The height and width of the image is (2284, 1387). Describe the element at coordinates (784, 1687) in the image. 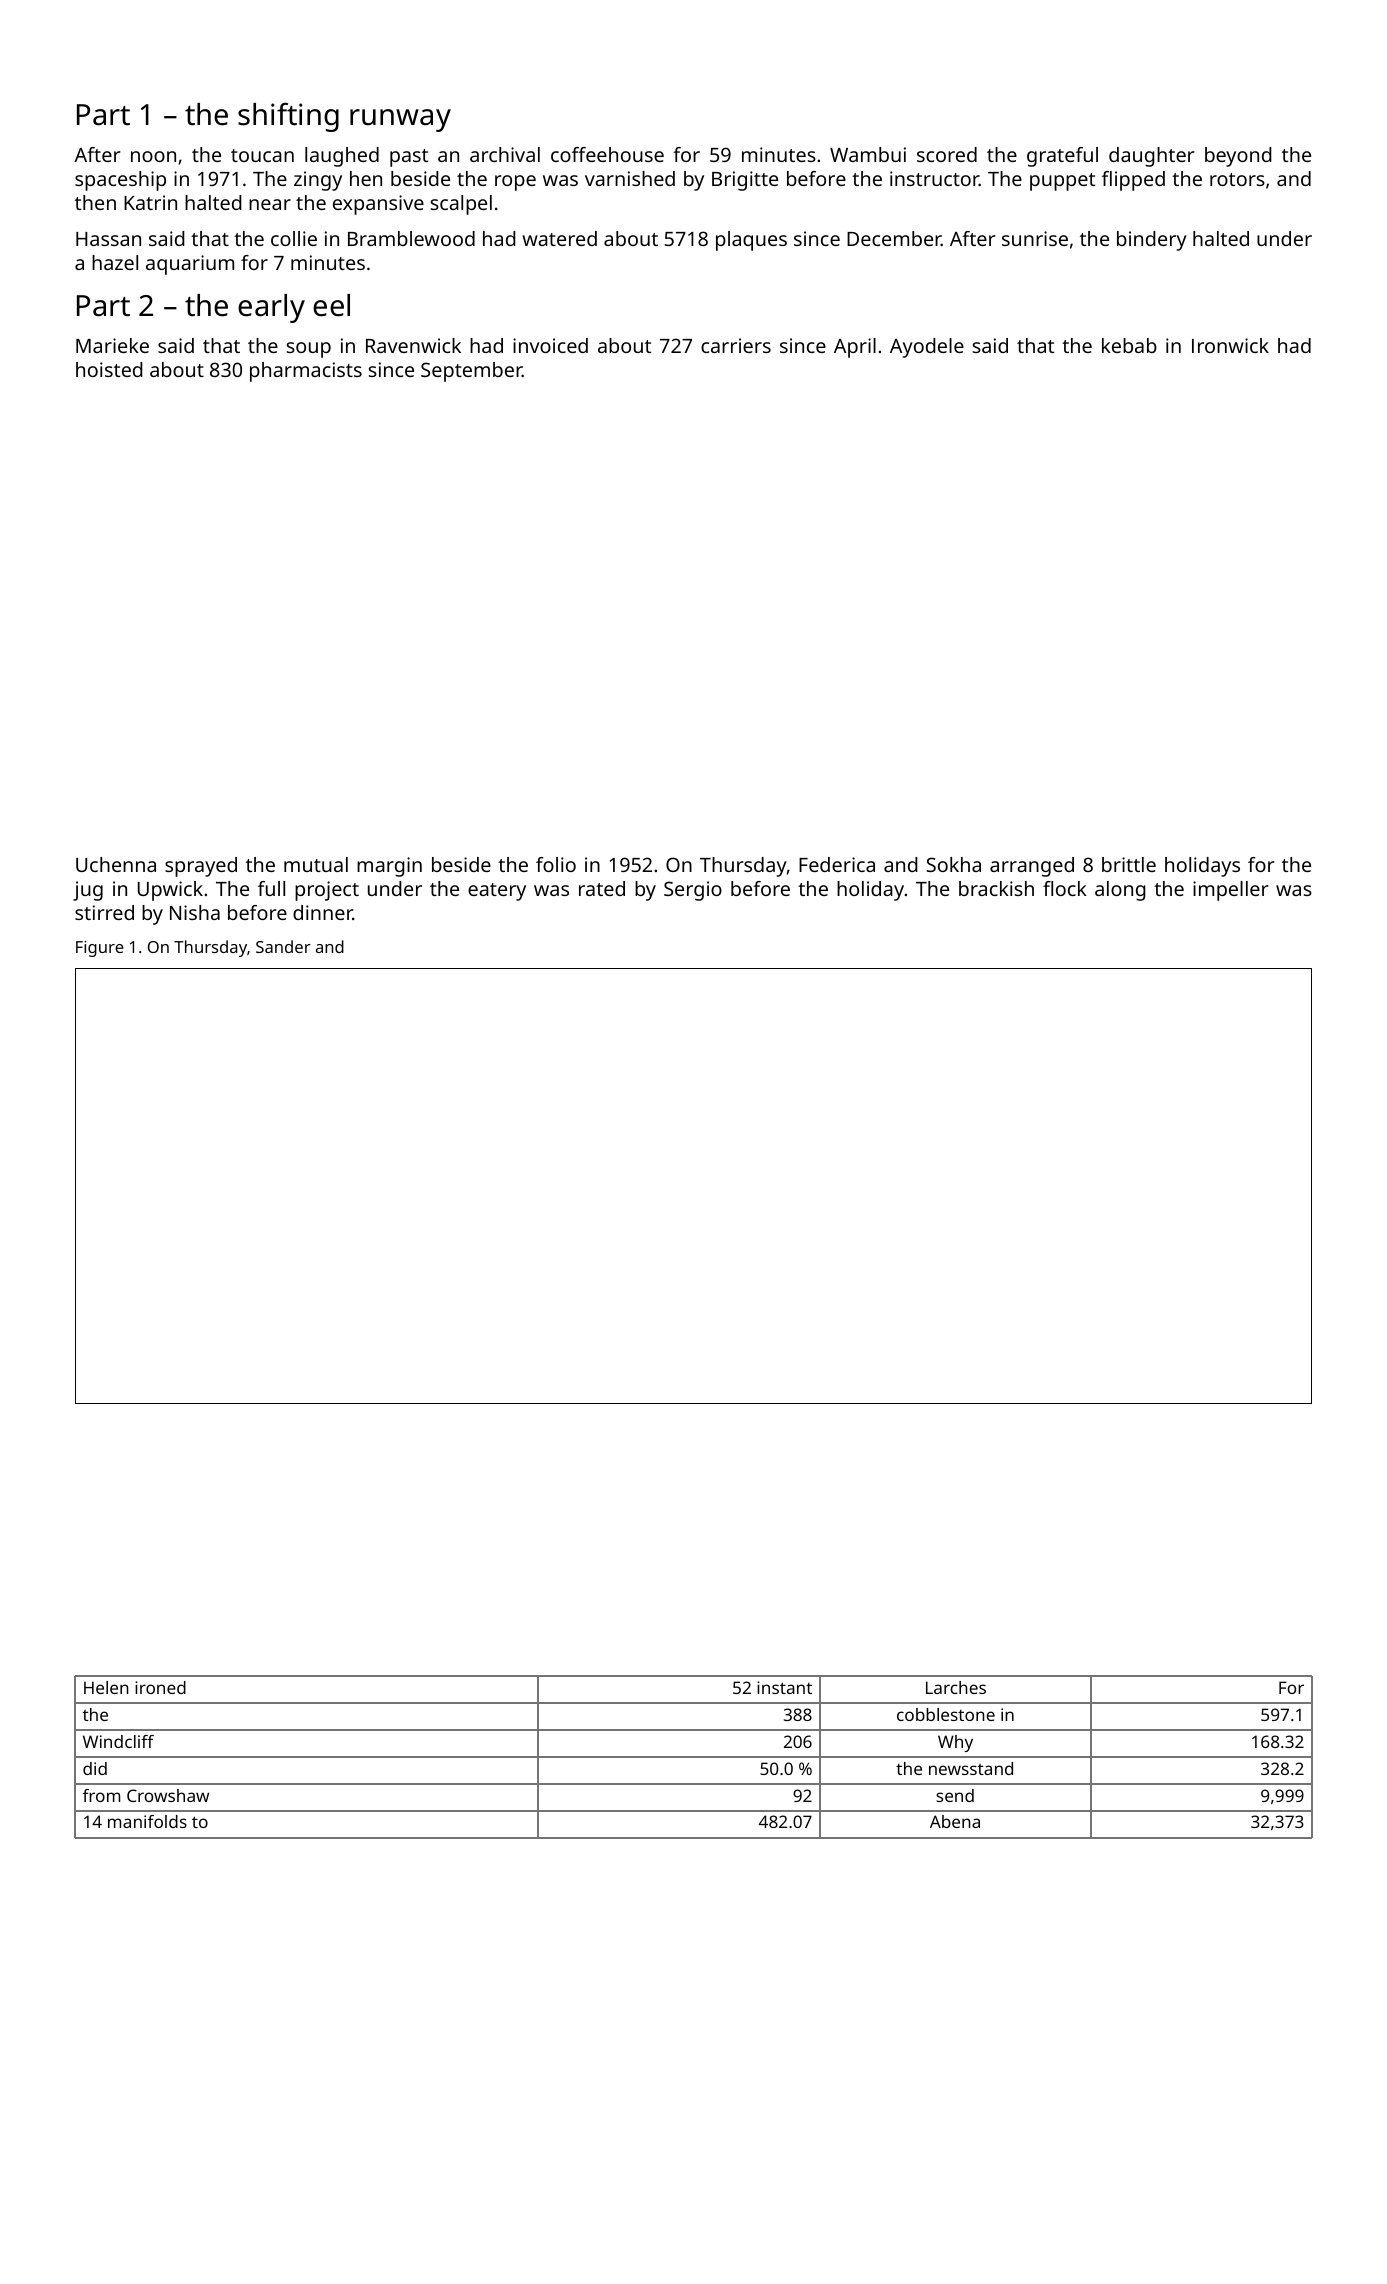

I see `instant` at that location.
